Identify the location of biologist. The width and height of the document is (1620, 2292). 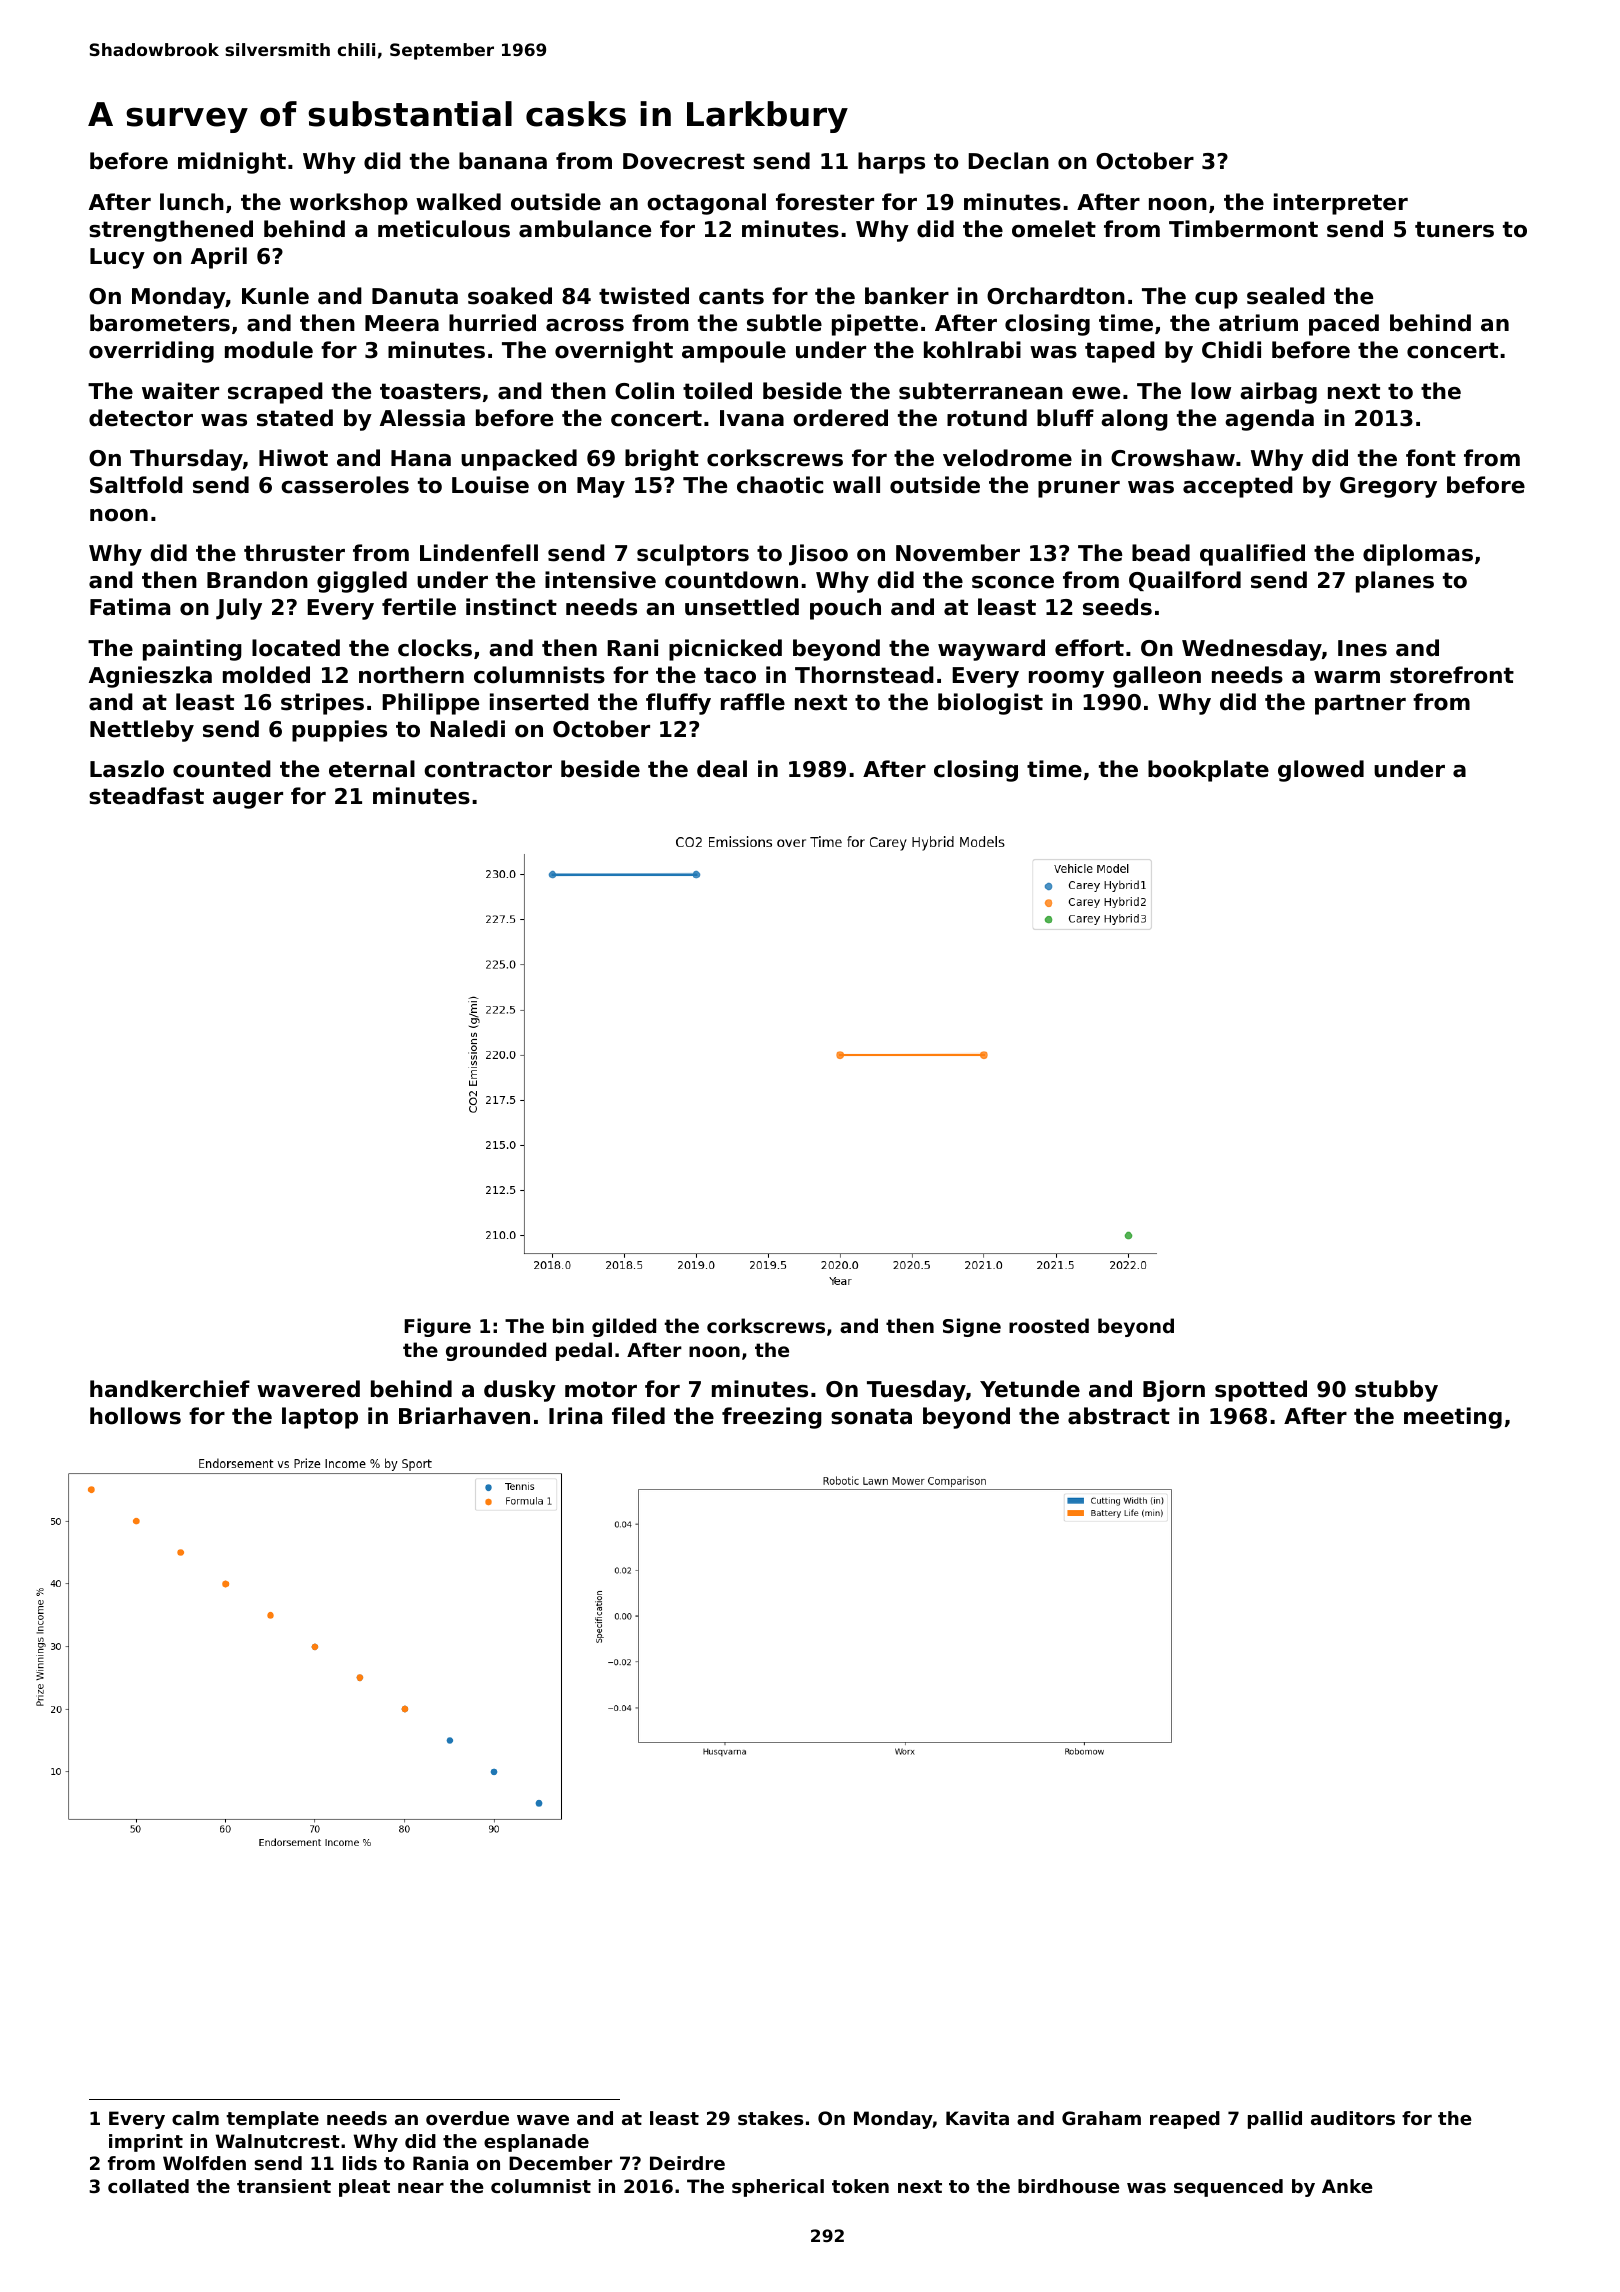
(990, 704).
